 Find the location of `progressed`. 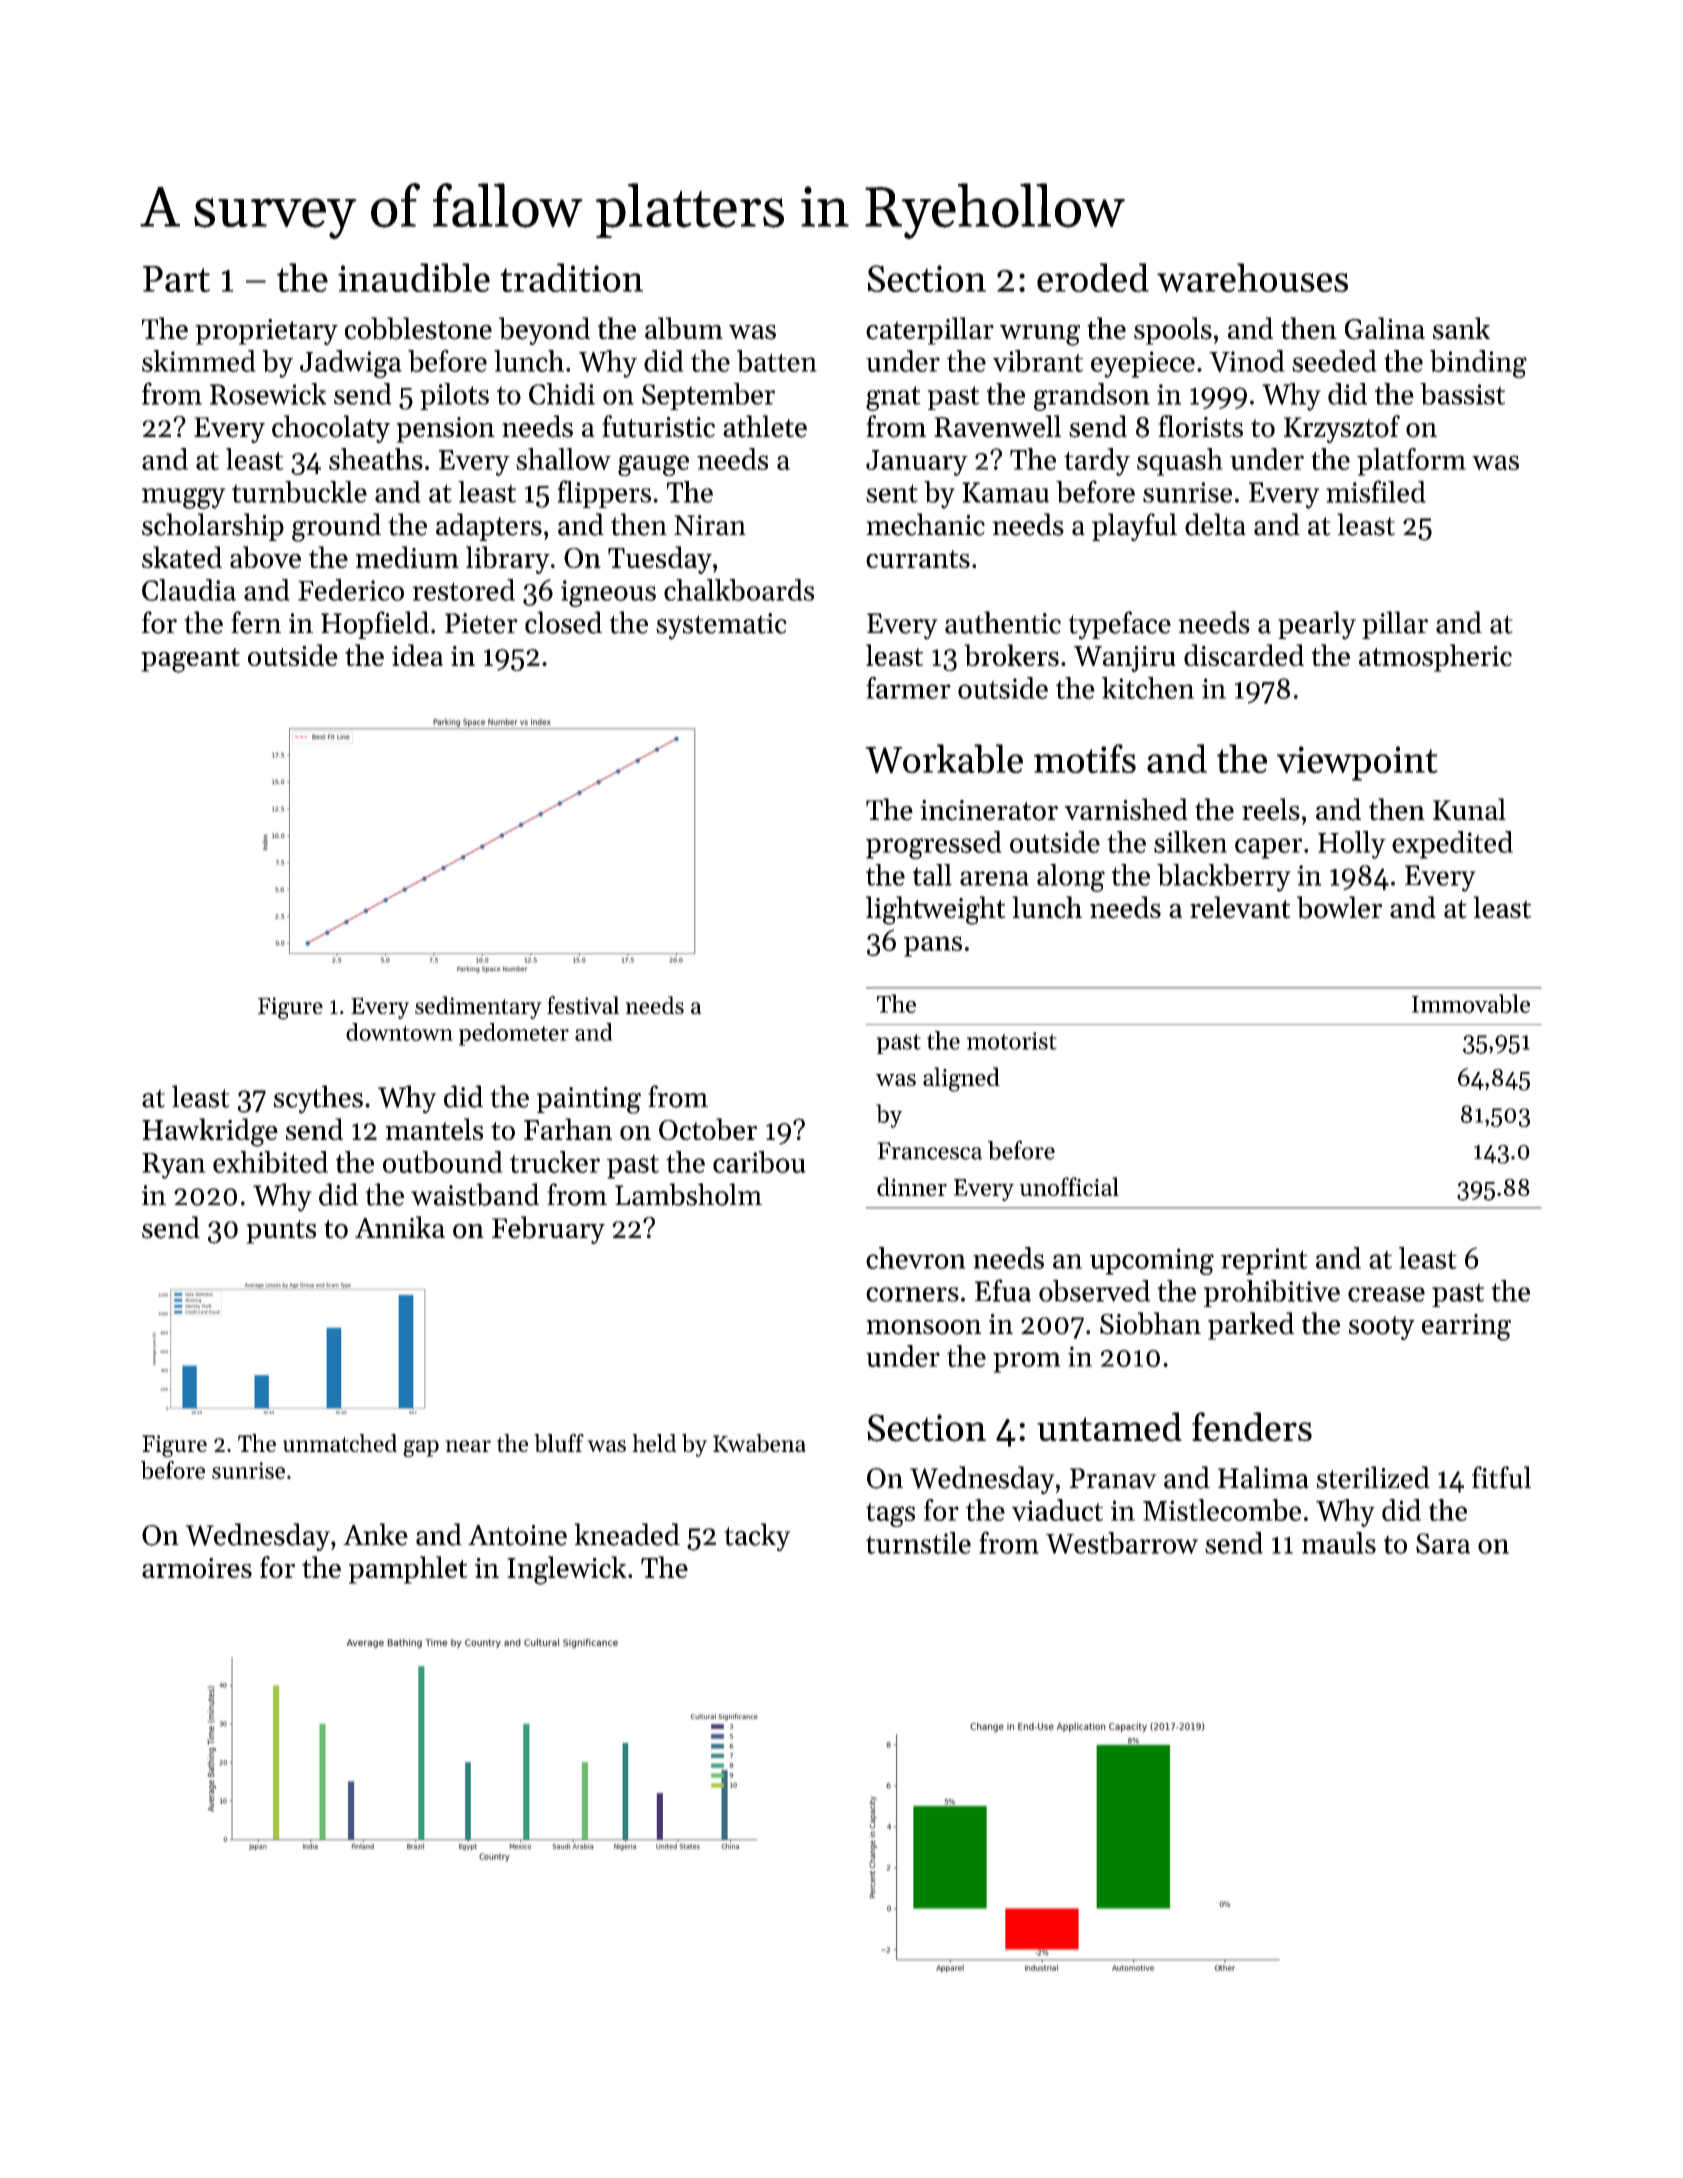

progressed is located at coordinates (934, 845).
